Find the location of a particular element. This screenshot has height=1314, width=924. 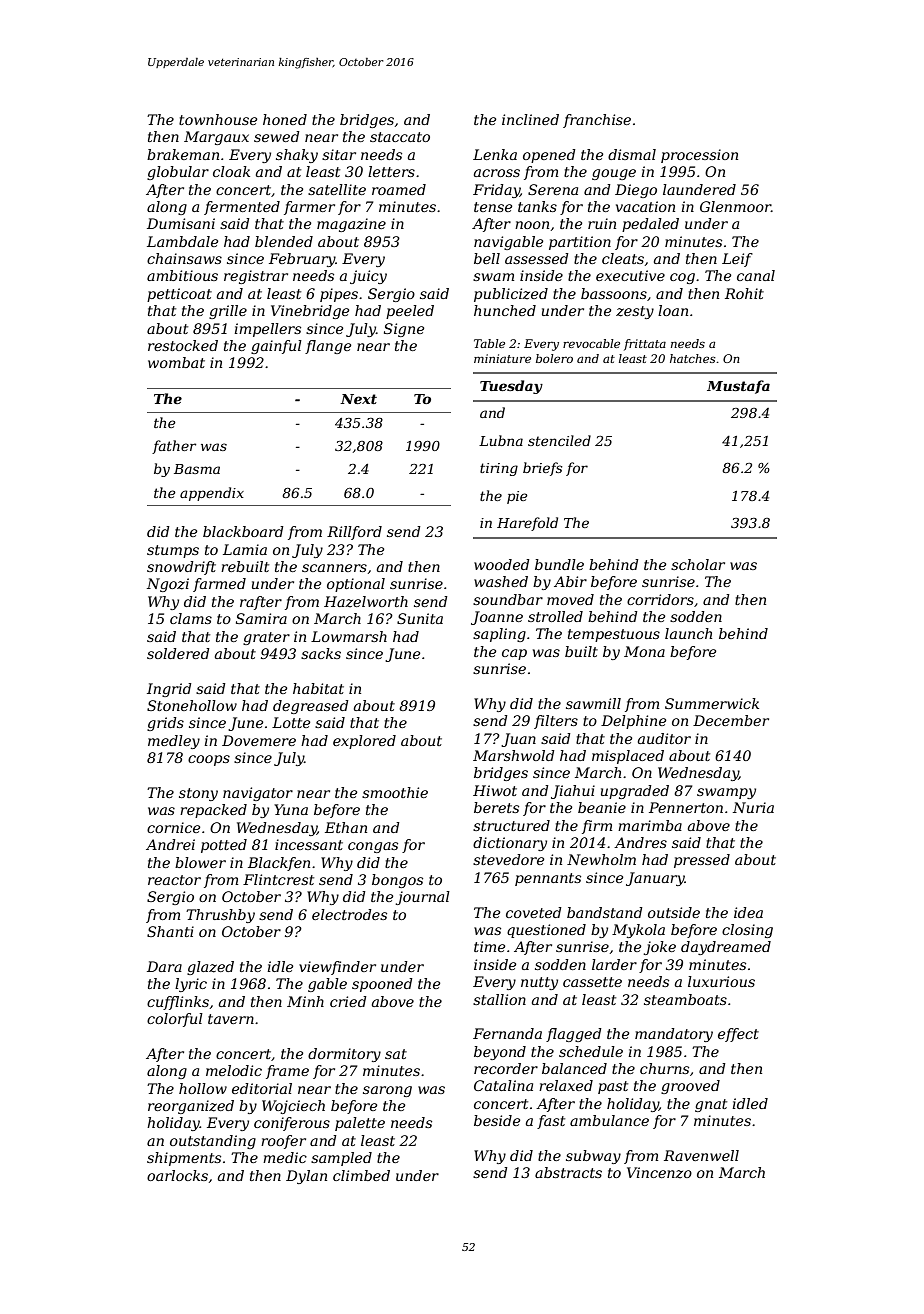

tense is located at coordinates (493, 207).
